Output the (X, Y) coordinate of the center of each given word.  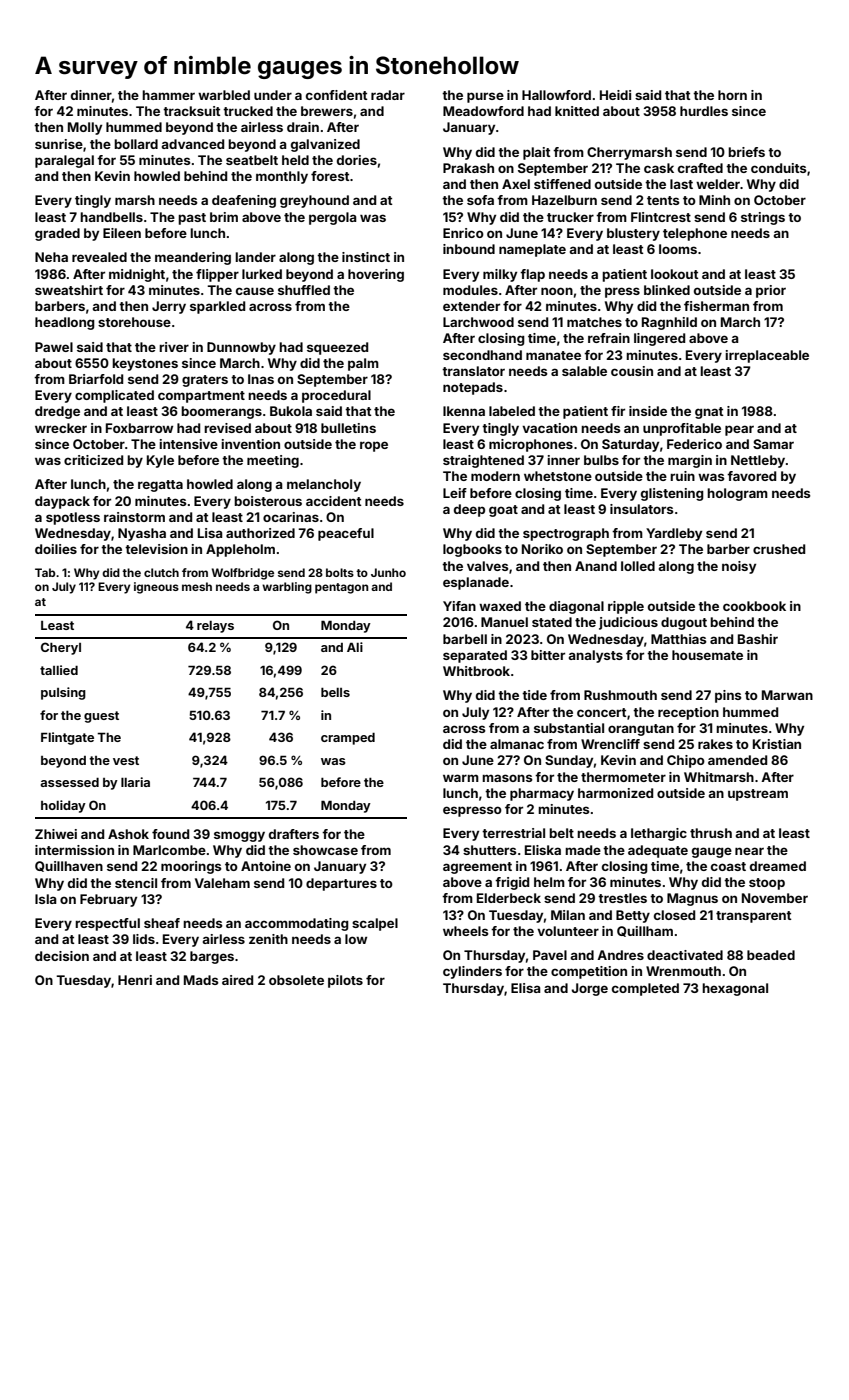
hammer (168, 95)
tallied (59, 670)
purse (485, 97)
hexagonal (735, 989)
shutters (490, 850)
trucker (570, 217)
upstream (758, 795)
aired (237, 980)
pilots (345, 981)
